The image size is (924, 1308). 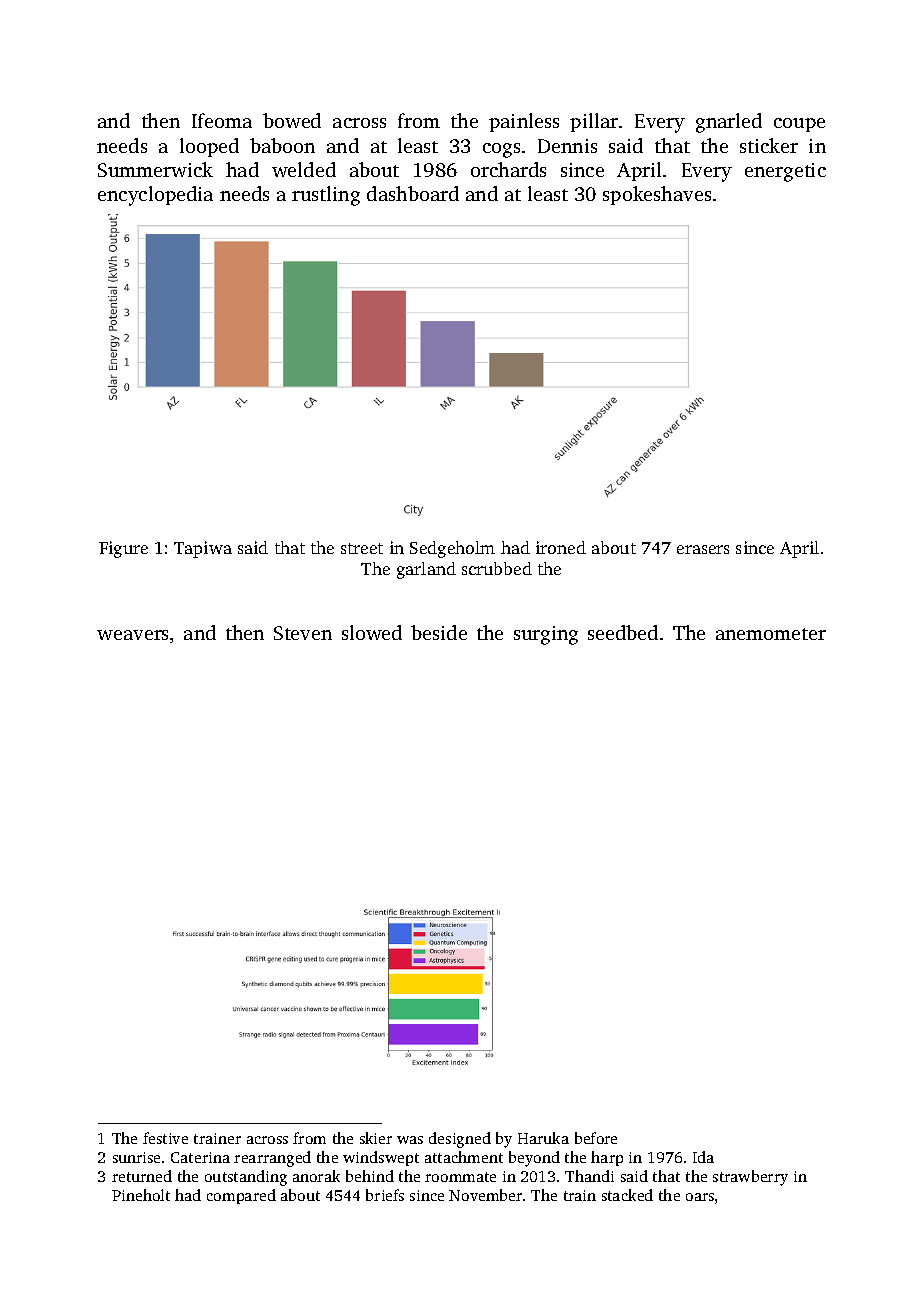 I want to click on anemometer, so click(x=771, y=634).
